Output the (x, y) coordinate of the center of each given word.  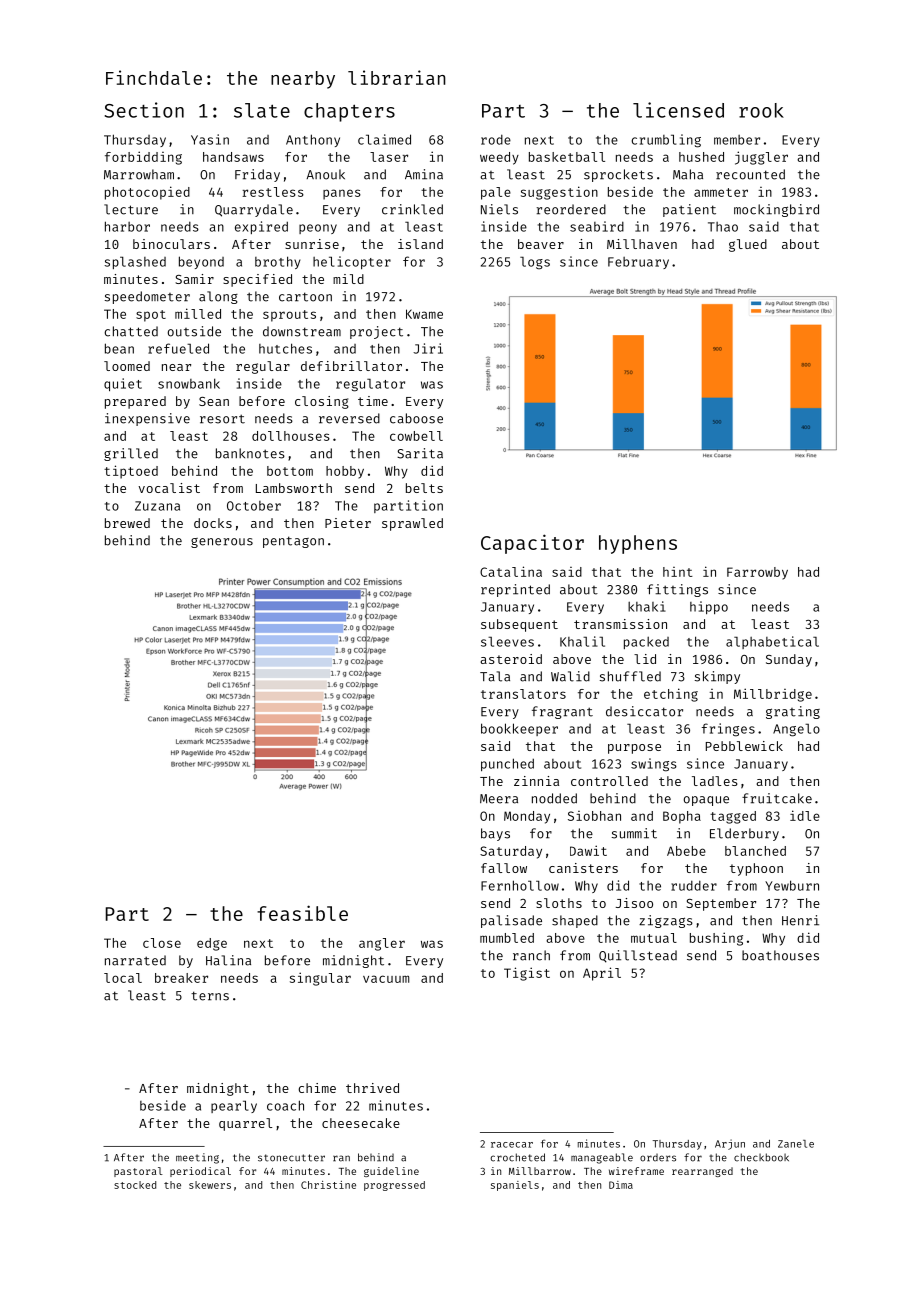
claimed (384, 139)
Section (144, 110)
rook (761, 110)
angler (382, 944)
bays (495, 834)
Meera (499, 799)
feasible (302, 913)
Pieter (348, 523)
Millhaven (642, 244)
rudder (694, 885)
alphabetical (772, 642)
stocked (135, 1185)
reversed (349, 418)
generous (222, 543)
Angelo (796, 730)
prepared (135, 402)
